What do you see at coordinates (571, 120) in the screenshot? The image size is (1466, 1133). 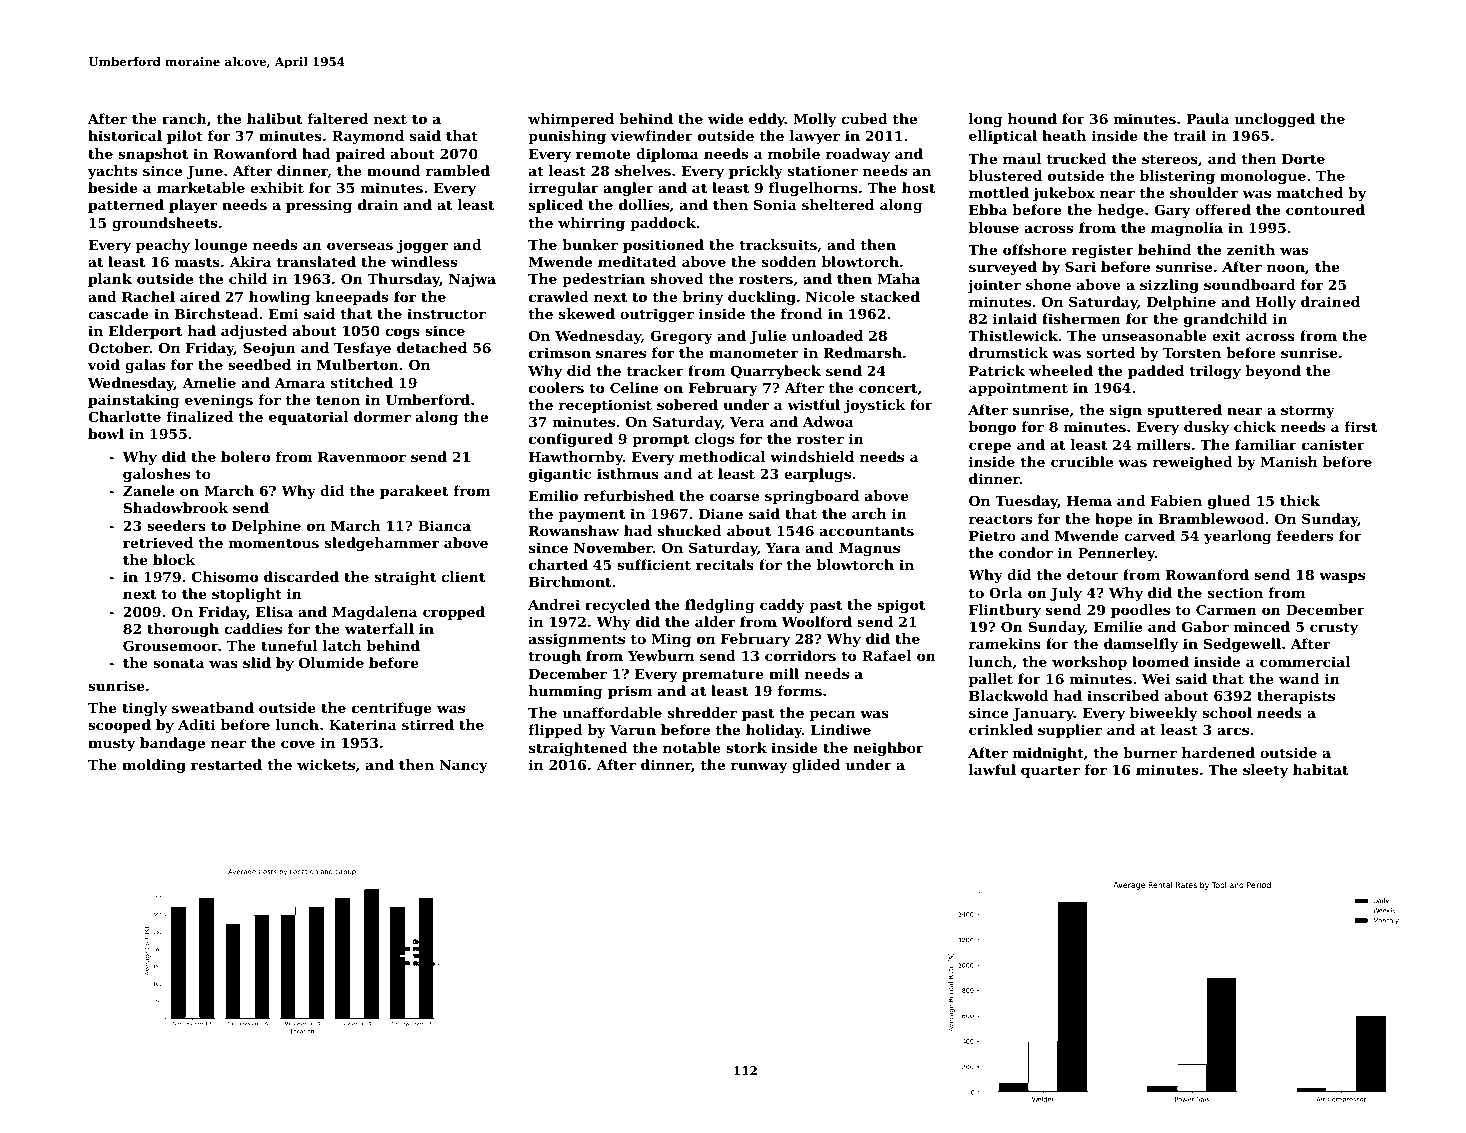 I see `whimpered` at bounding box center [571, 120].
